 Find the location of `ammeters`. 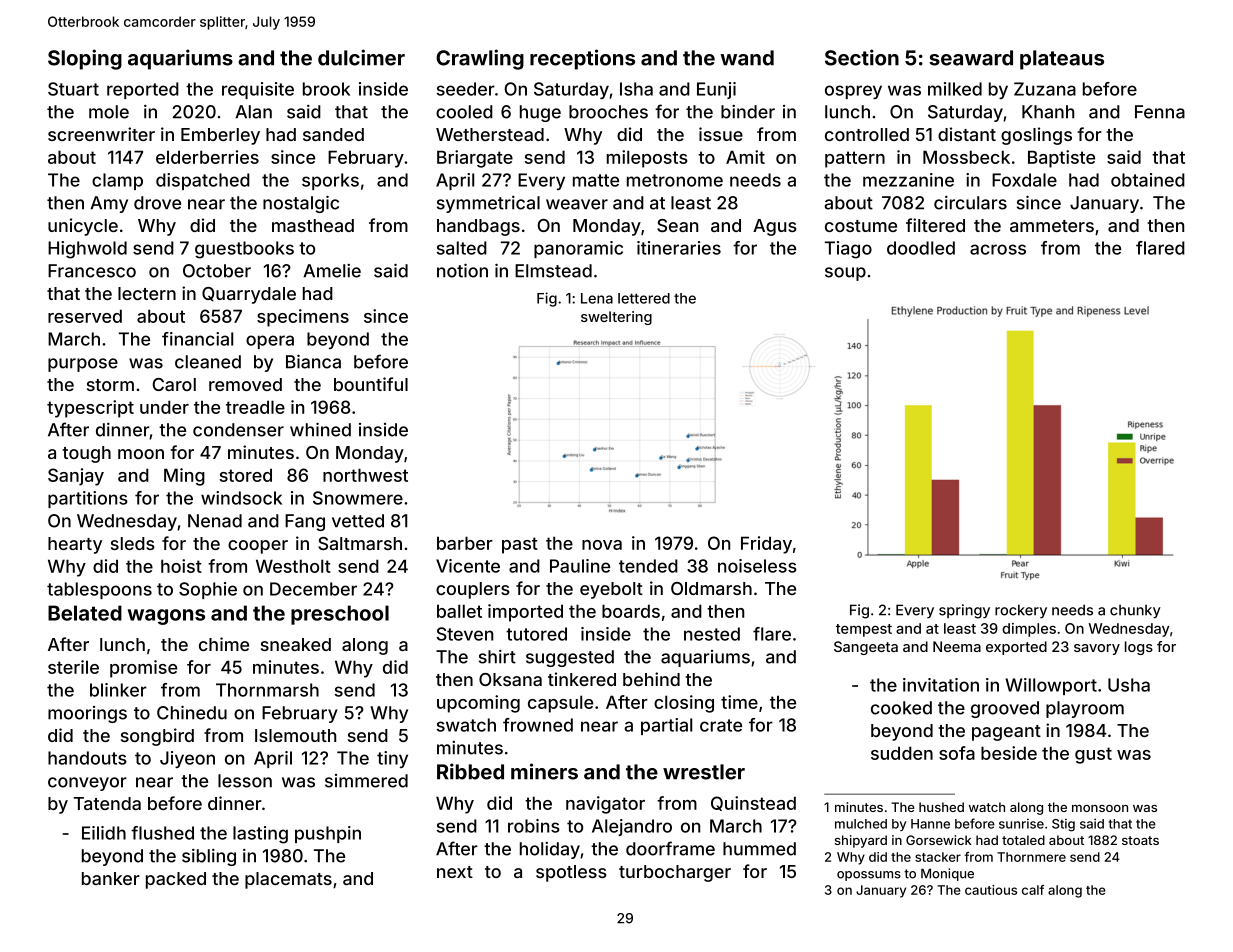

ammeters is located at coordinates (1052, 226).
